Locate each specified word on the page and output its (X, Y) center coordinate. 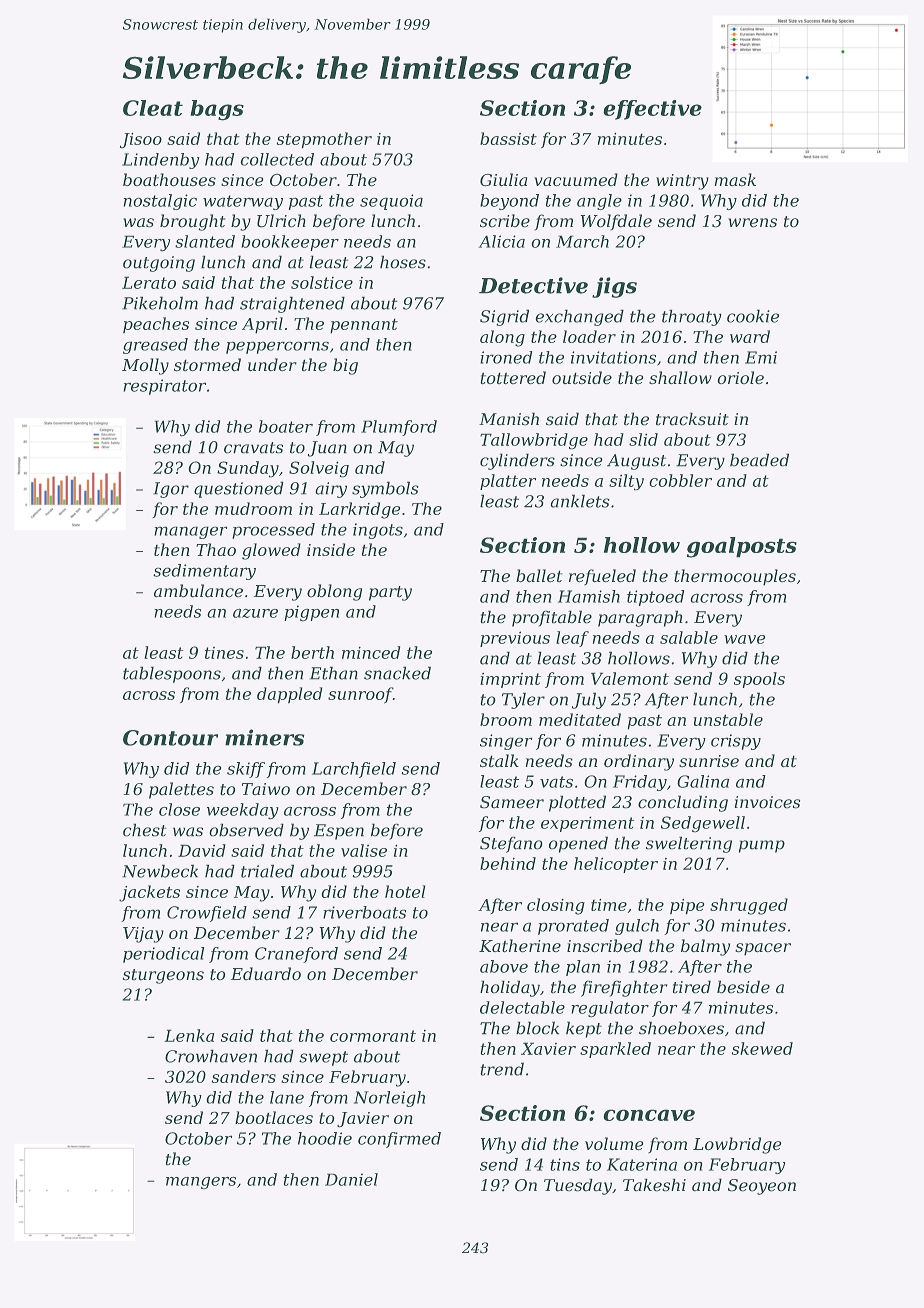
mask (735, 180)
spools (759, 680)
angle (599, 202)
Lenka (189, 1035)
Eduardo (266, 974)
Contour (170, 738)
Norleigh (389, 1099)
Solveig (319, 469)
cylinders (517, 461)
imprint (510, 680)
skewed (762, 1048)
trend (502, 1069)
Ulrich (281, 221)
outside (582, 378)
